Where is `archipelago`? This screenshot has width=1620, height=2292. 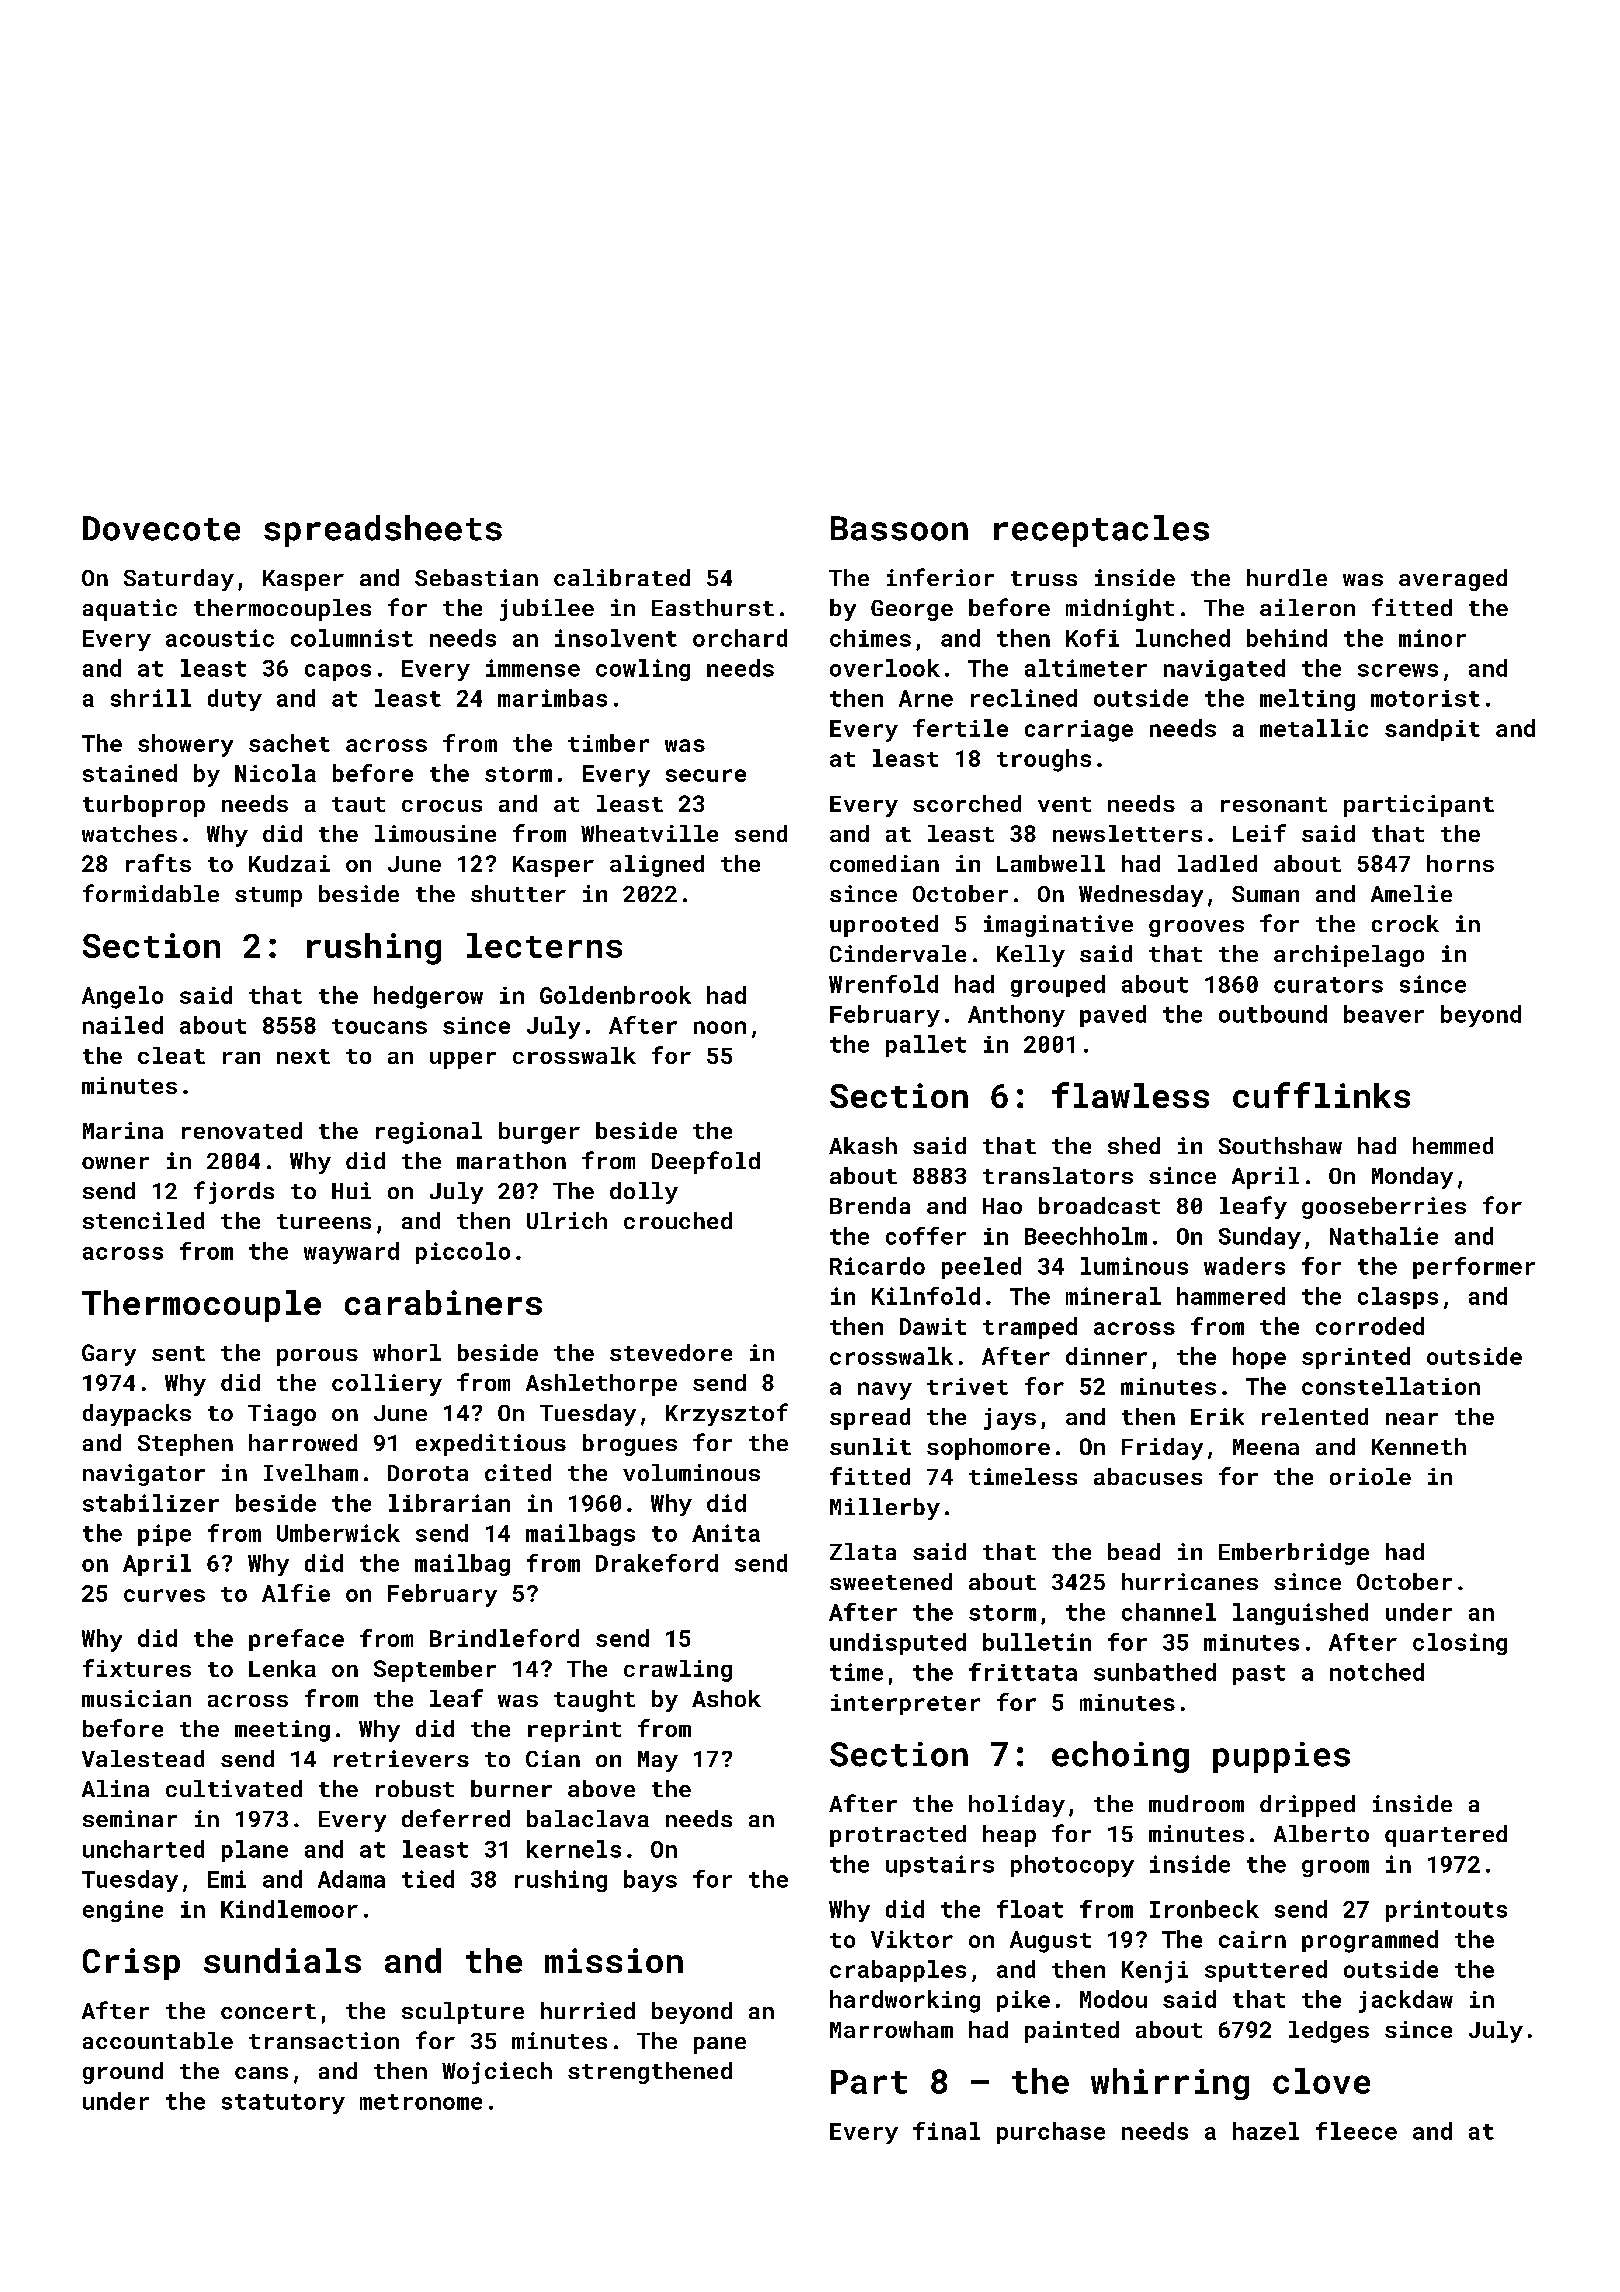
archipelago is located at coordinates (1349, 956).
